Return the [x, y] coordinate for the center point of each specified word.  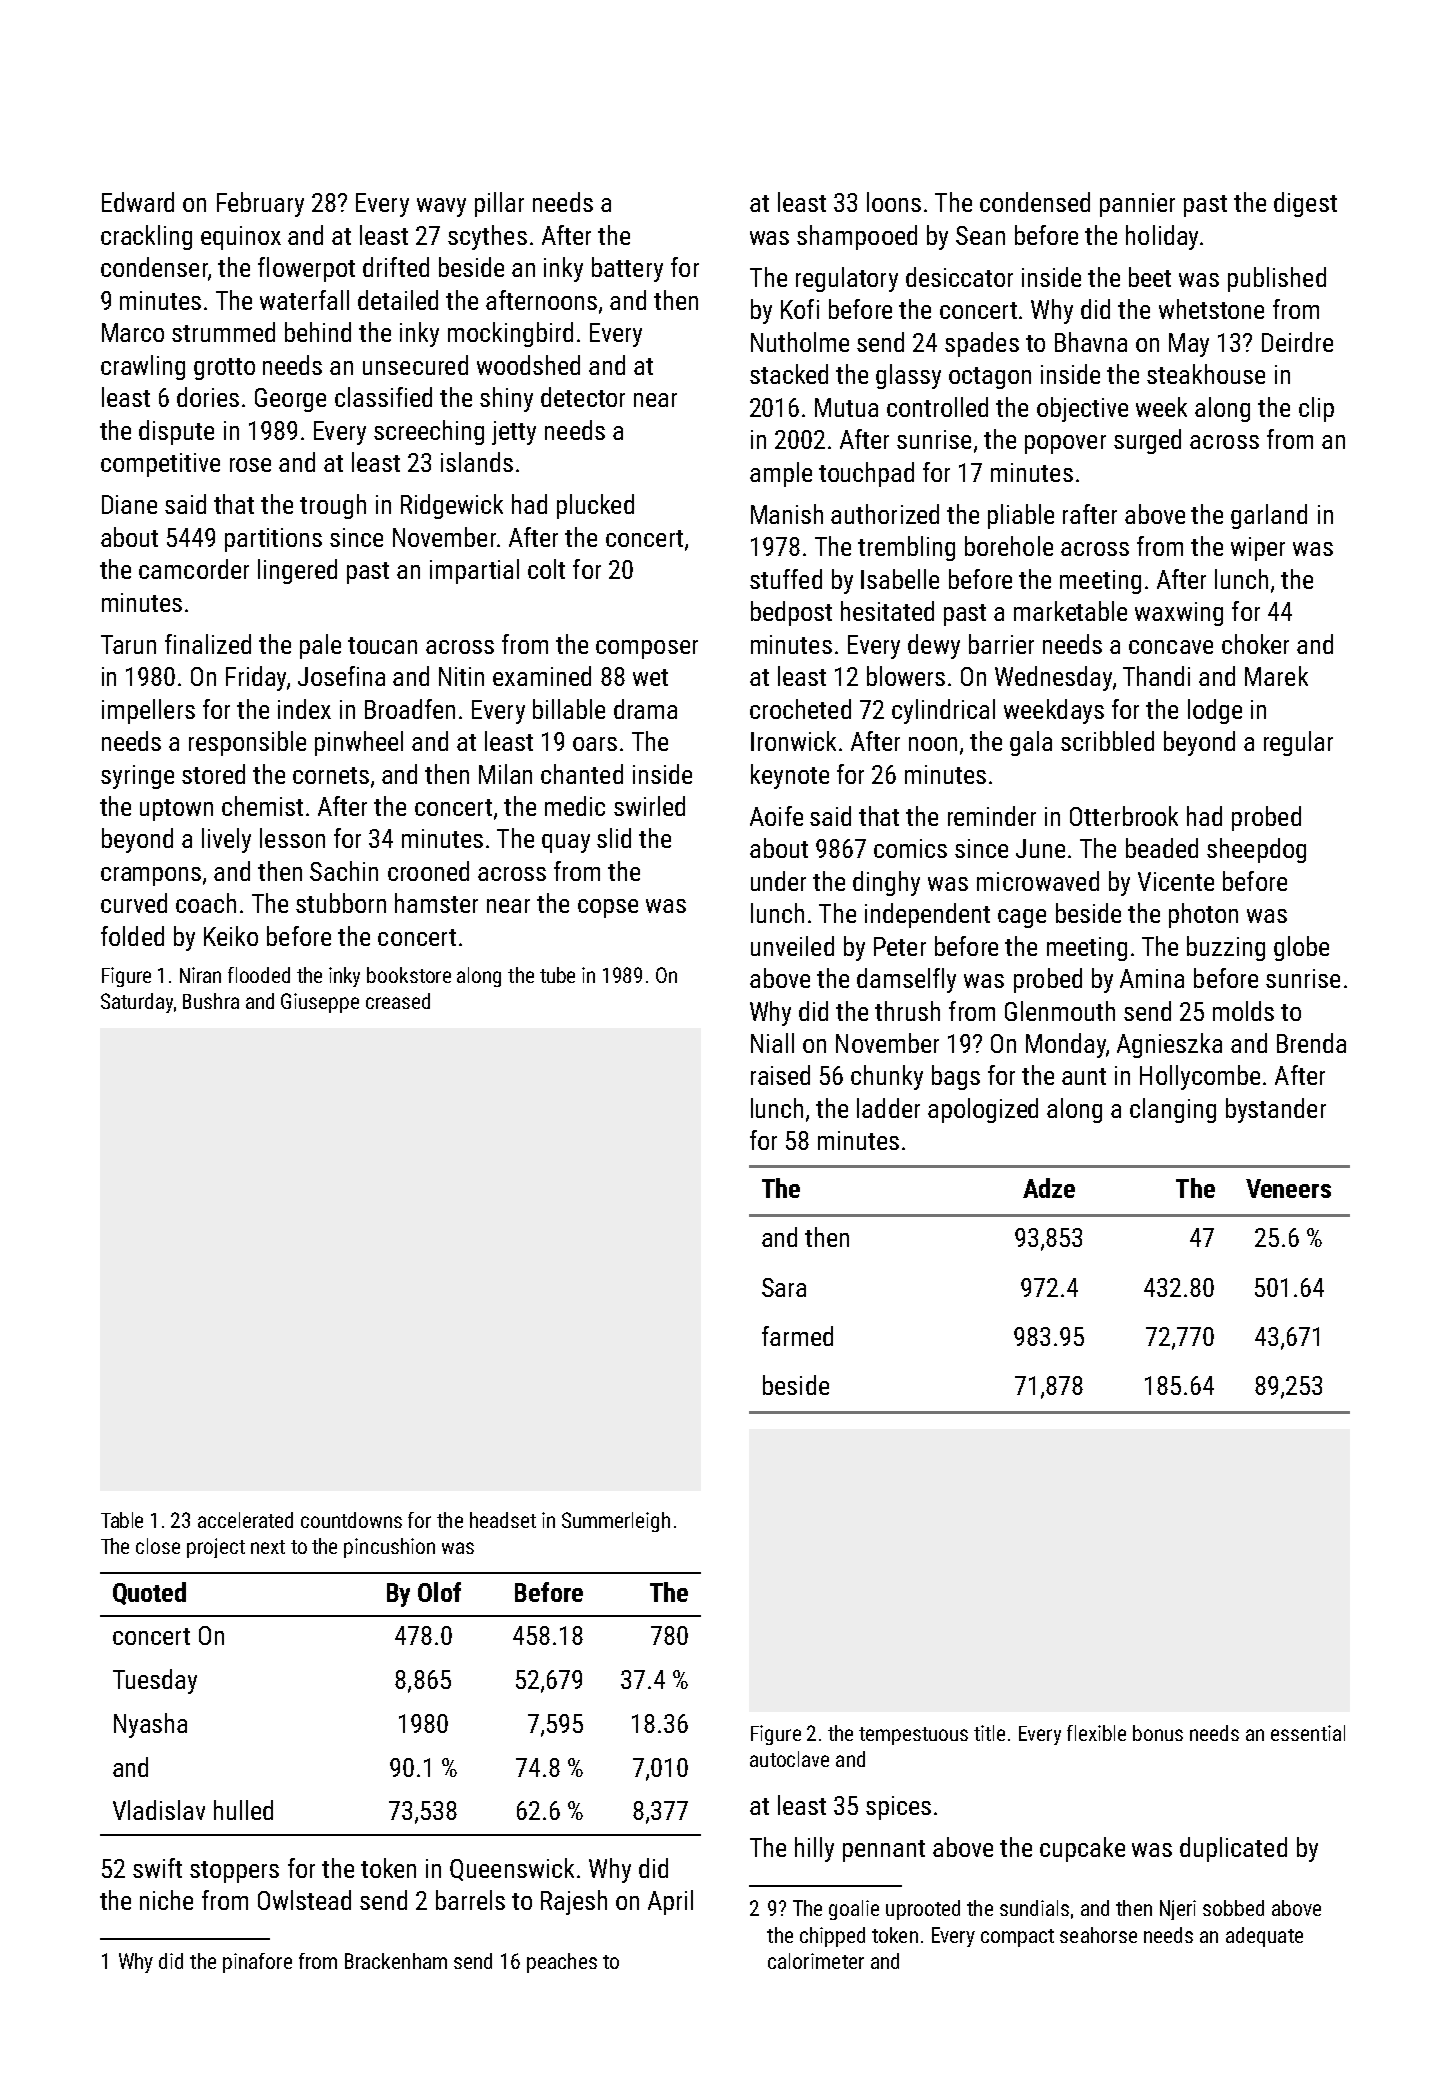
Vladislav [159, 1810]
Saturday [137, 1003]
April [670, 1902]
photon [1203, 915]
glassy [908, 376]
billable [569, 709]
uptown [176, 810]
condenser [154, 267]
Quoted [149, 1593]
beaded [1162, 848]
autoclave [789, 1759]
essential [1308, 1733]
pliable [1021, 516]
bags [956, 1077]
